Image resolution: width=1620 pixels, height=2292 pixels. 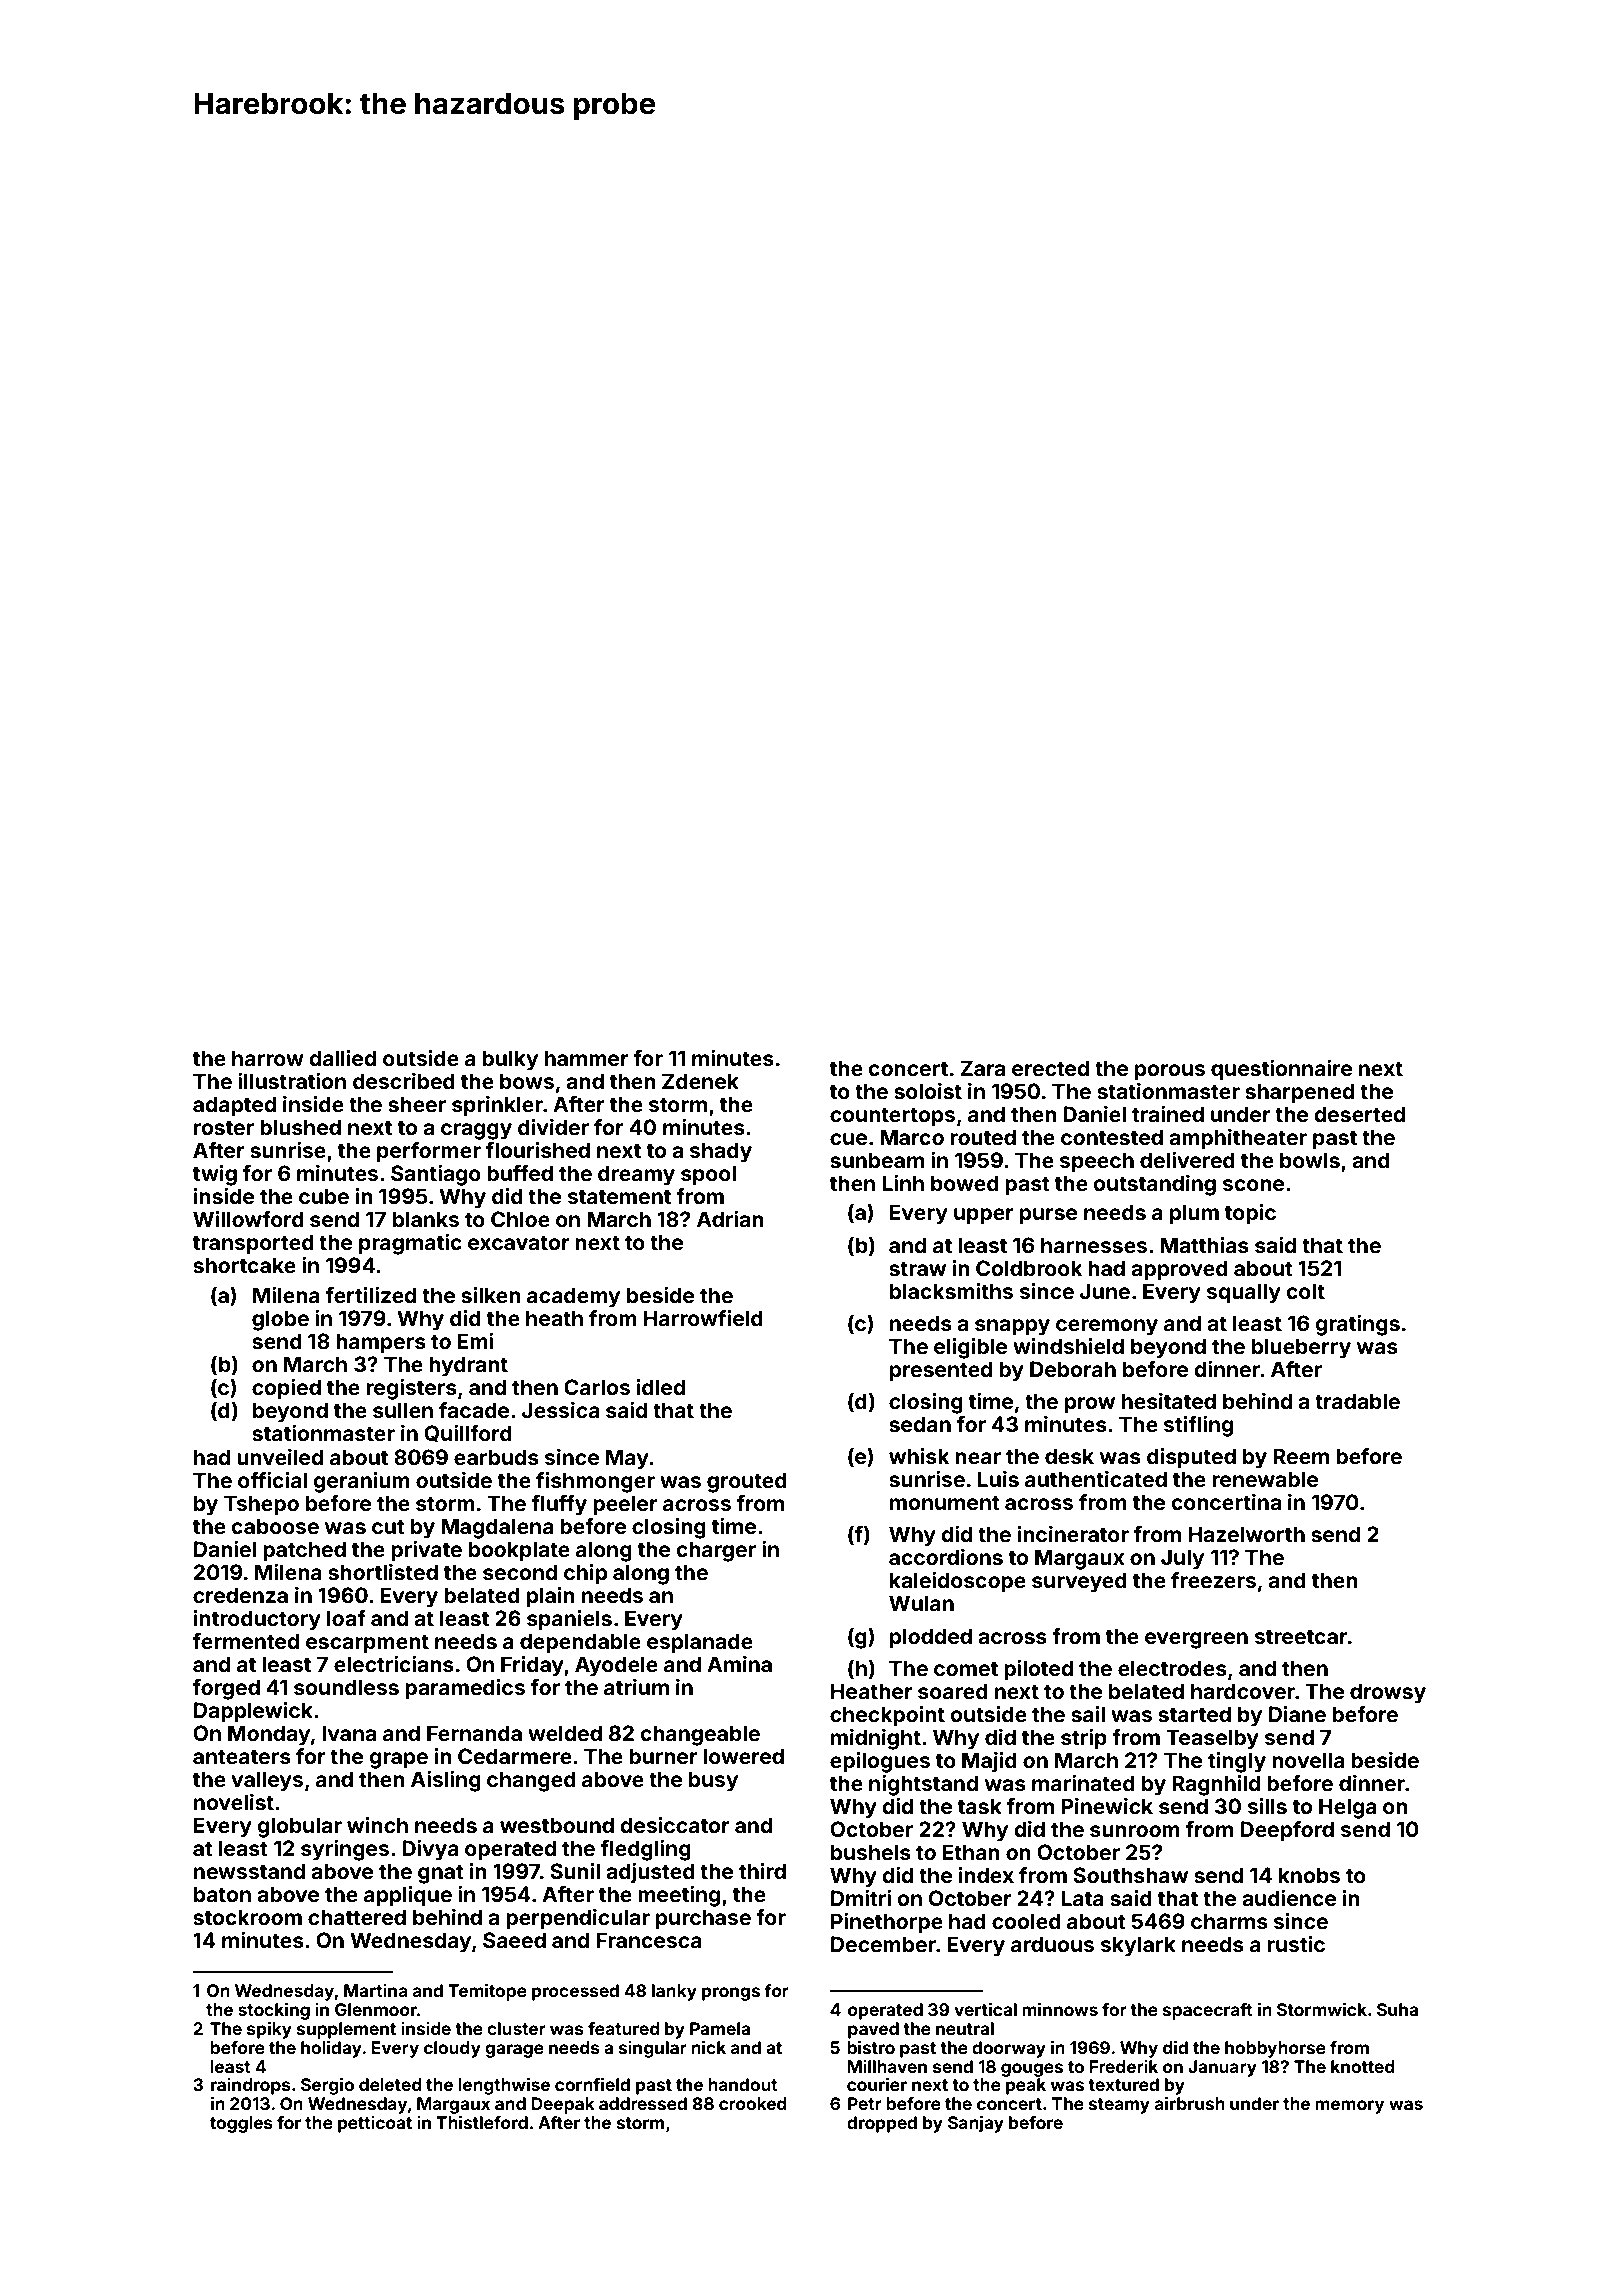 What do you see at coordinates (1301, 1348) in the page?
I see `blueberry` at bounding box center [1301, 1348].
